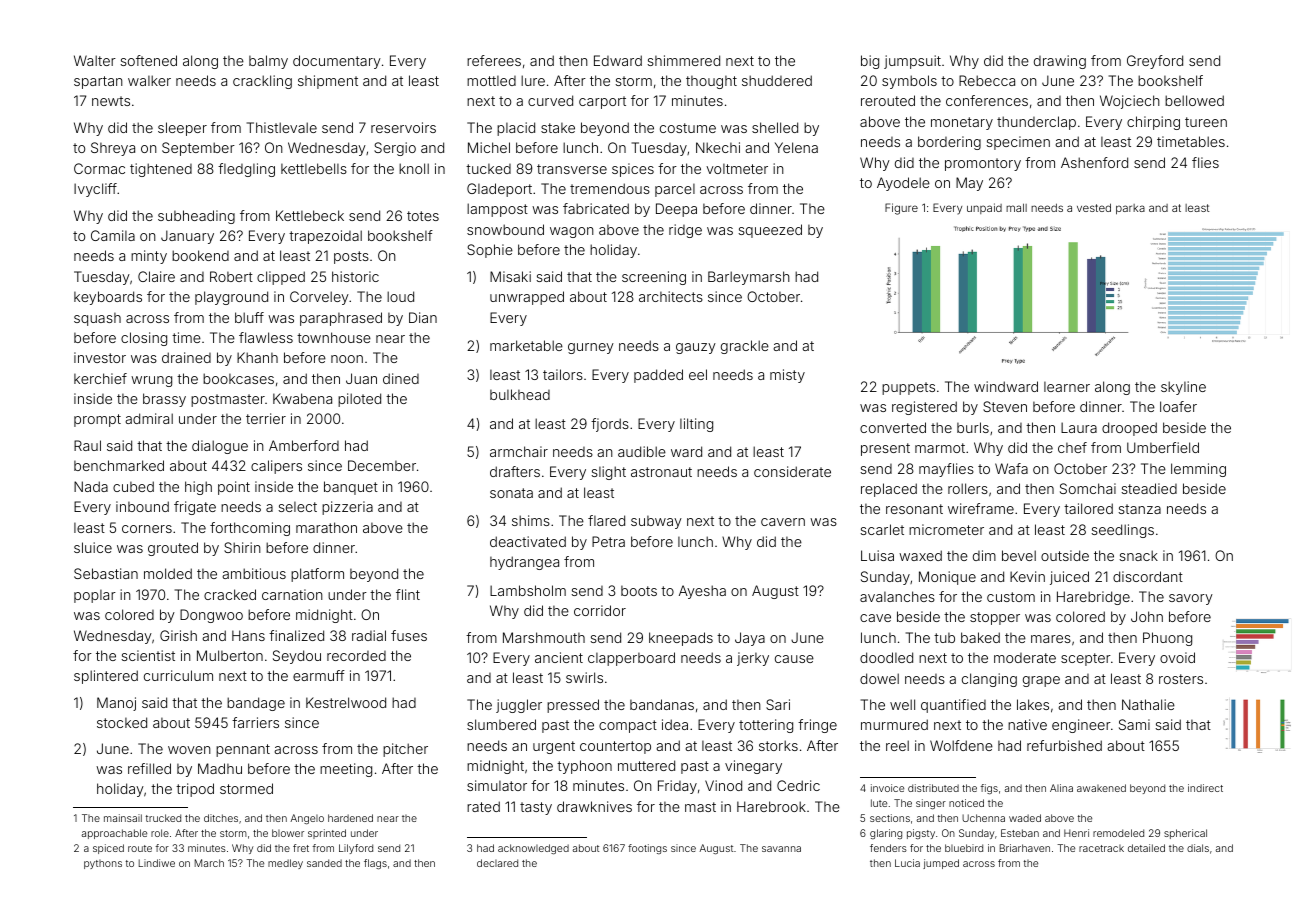 Image resolution: width=1308 pixels, height=924 pixels. I want to click on spices, so click(633, 170).
